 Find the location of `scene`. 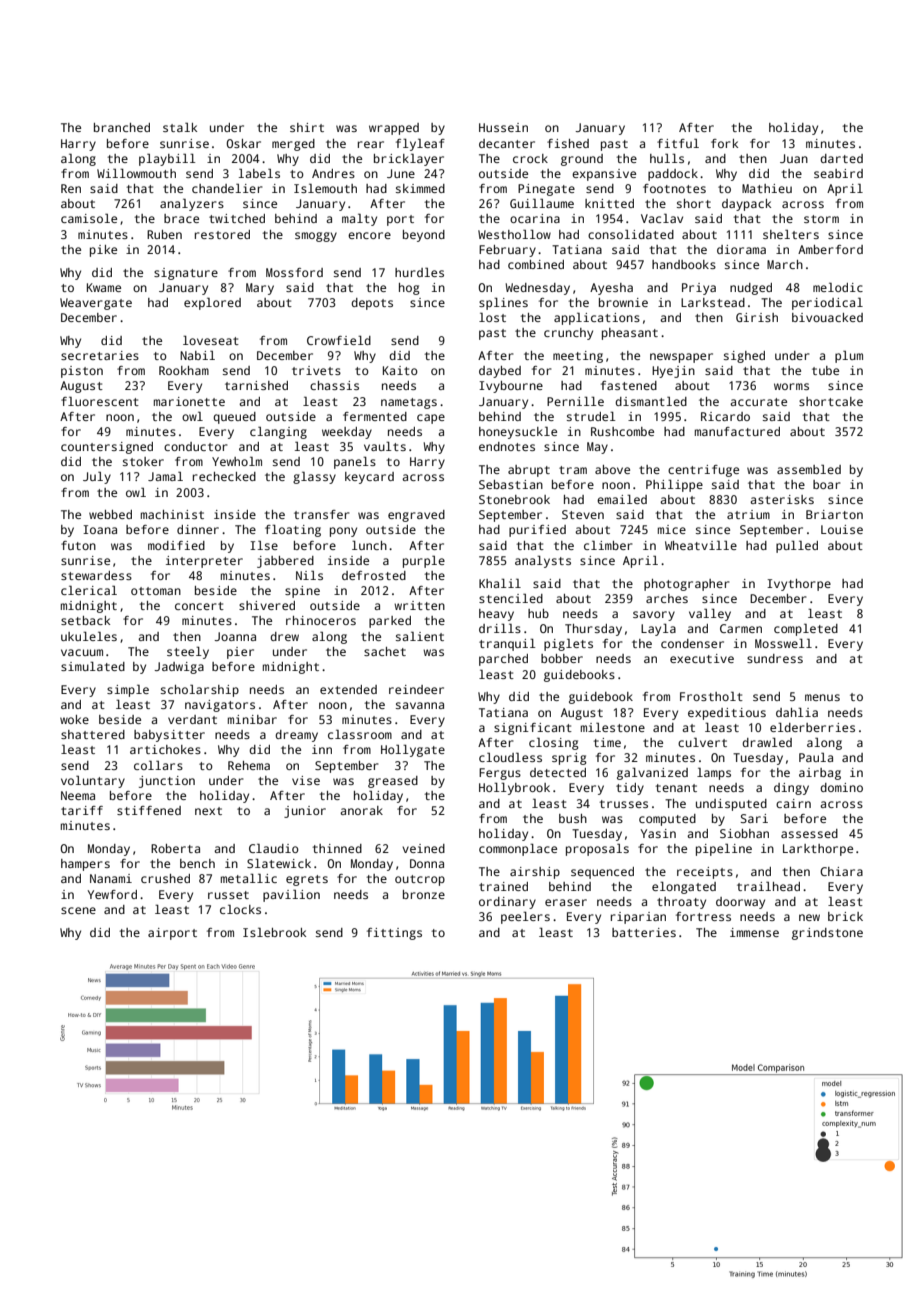

scene is located at coordinates (78, 910).
